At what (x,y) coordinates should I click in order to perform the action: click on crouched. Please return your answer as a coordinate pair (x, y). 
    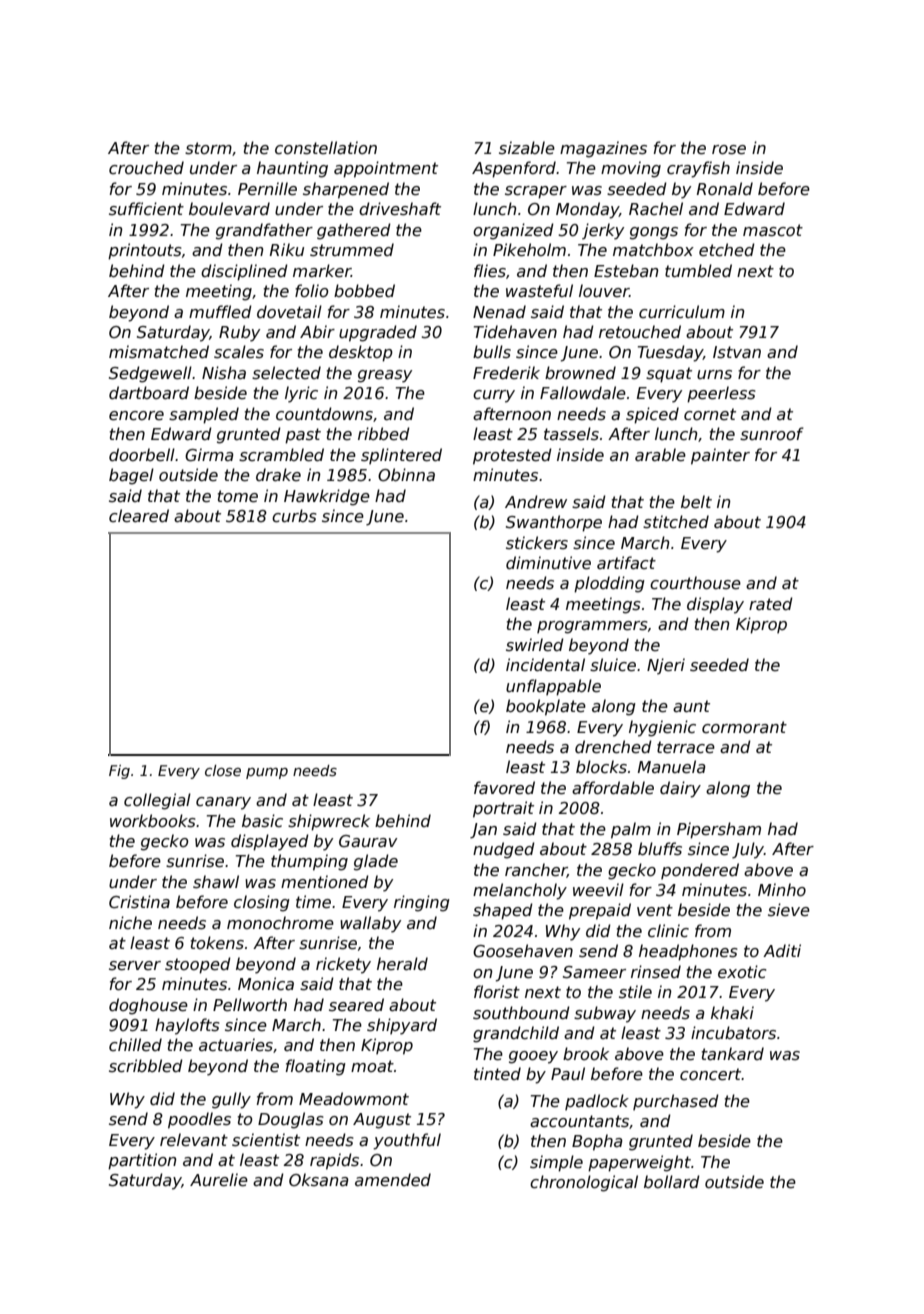
    Looking at the image, I should click on (146, 168).
